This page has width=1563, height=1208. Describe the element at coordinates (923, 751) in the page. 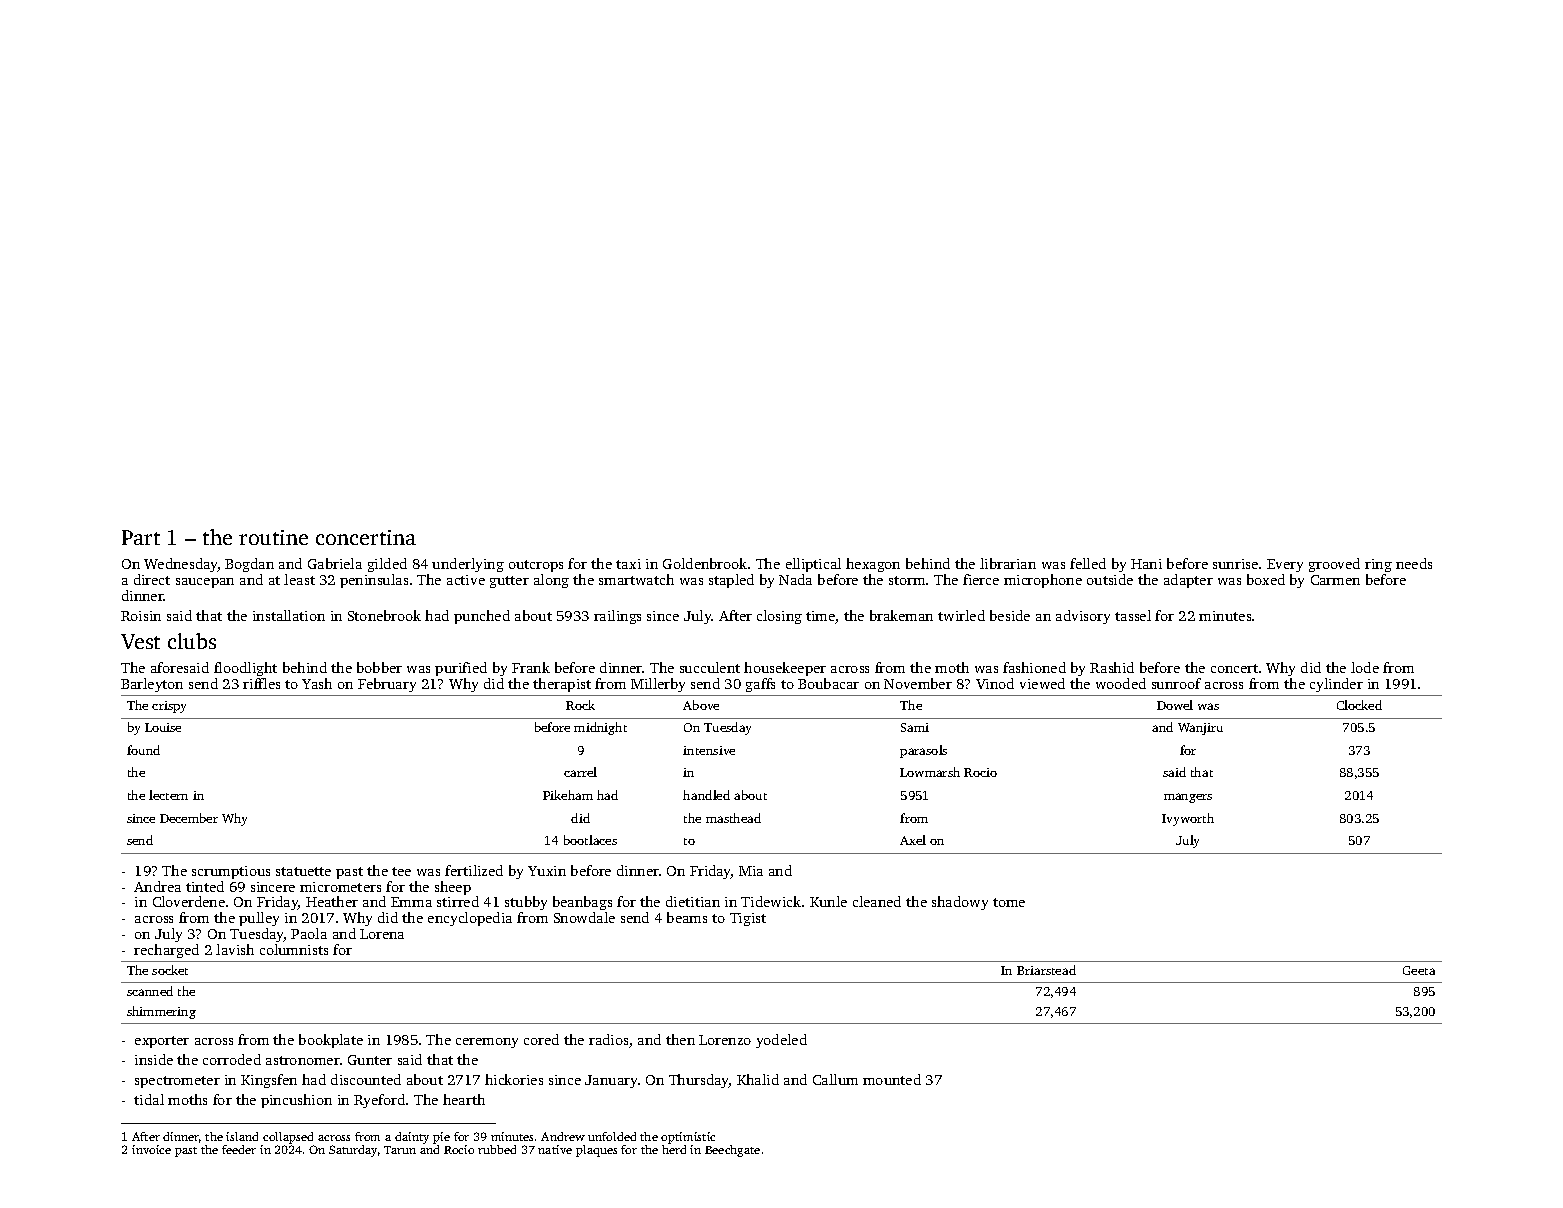

I see `parasols` at that location.
